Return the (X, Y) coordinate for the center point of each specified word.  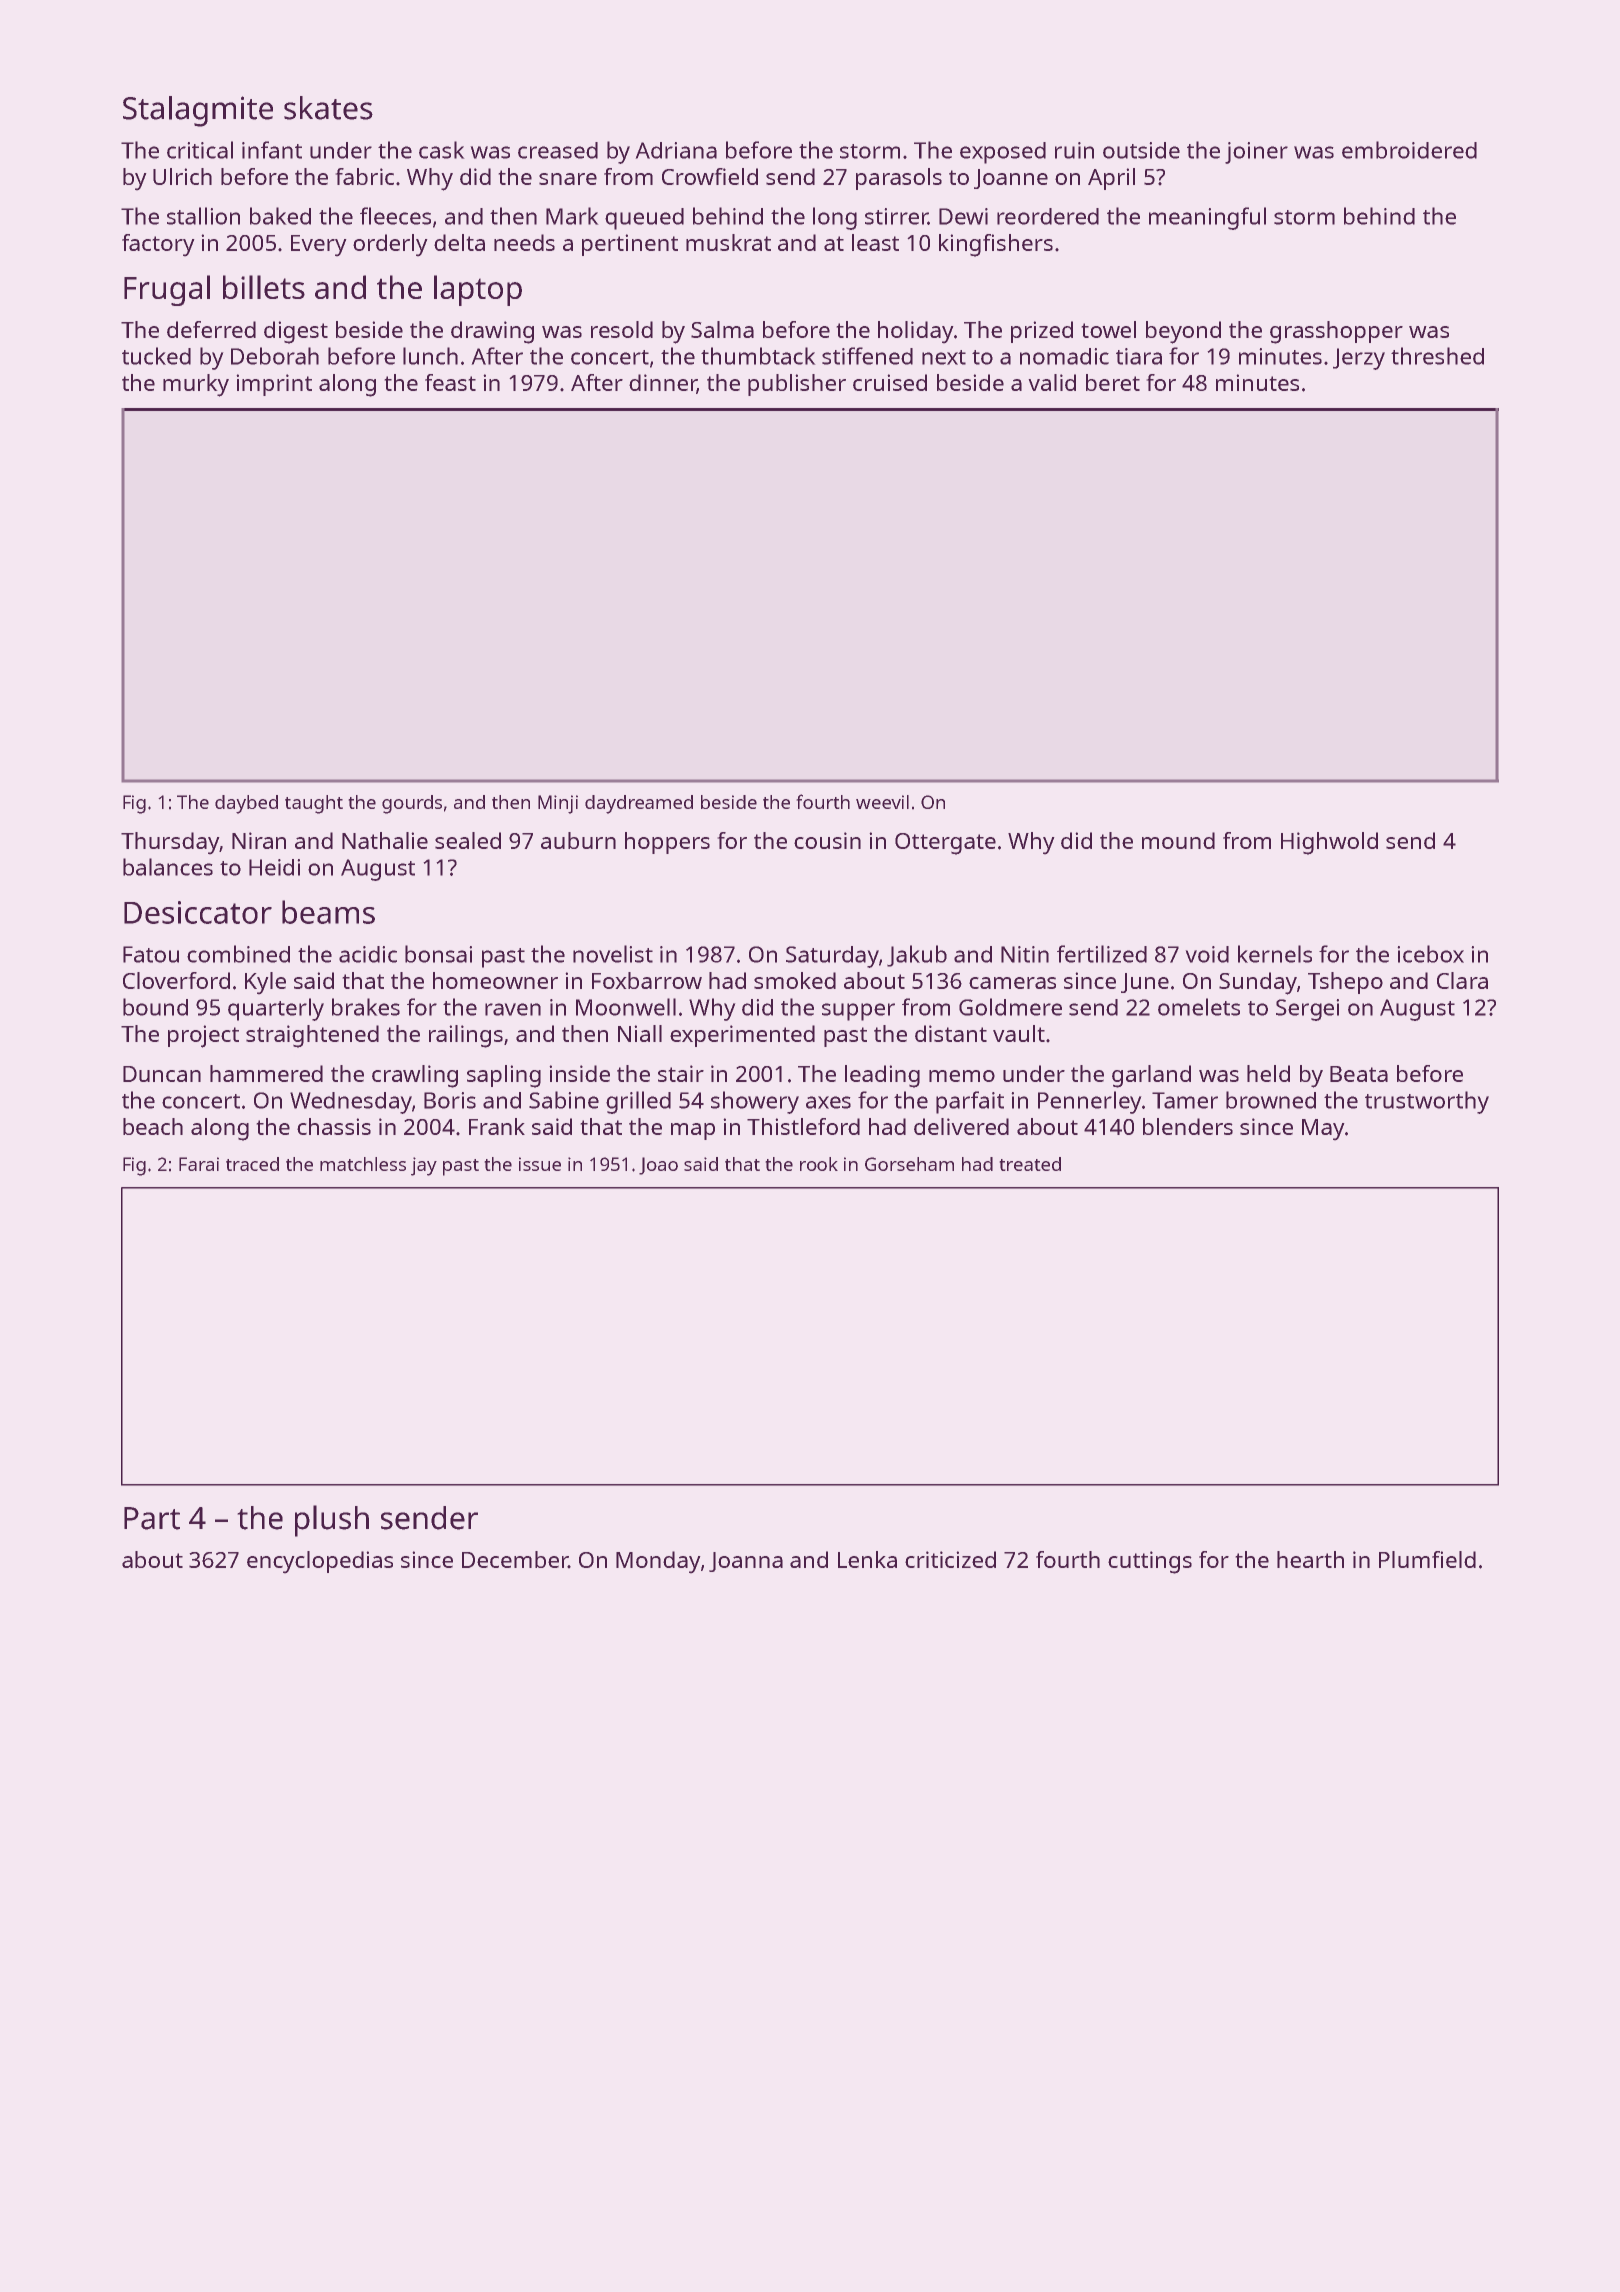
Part (152, 1518)
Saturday (832, 957)
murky (196, 385)
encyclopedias (320, 1562)
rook (819, 1164)
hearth (1310, 1559)
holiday (916, 332)
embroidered (1409, 150)
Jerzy (1359, 359)
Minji (558, 804)
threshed (1437, 356)
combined (238, 954)
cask (442, 150)
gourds (412, 804)
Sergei (1307, 1010)
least (875, 242)
